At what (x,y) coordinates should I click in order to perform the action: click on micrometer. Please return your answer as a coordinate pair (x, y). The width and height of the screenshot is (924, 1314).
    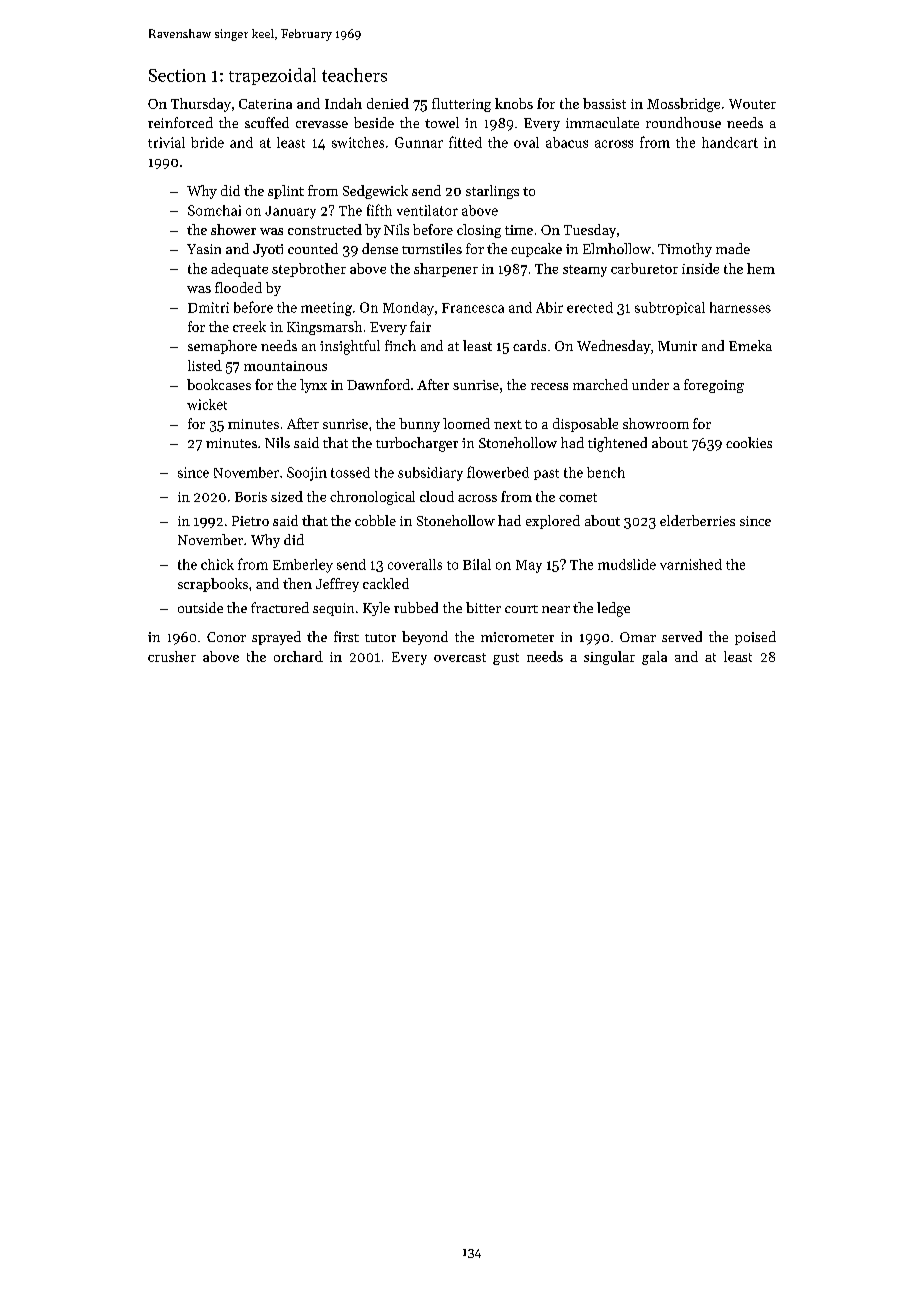
    Looking at the image, I should click on (517, 637).
